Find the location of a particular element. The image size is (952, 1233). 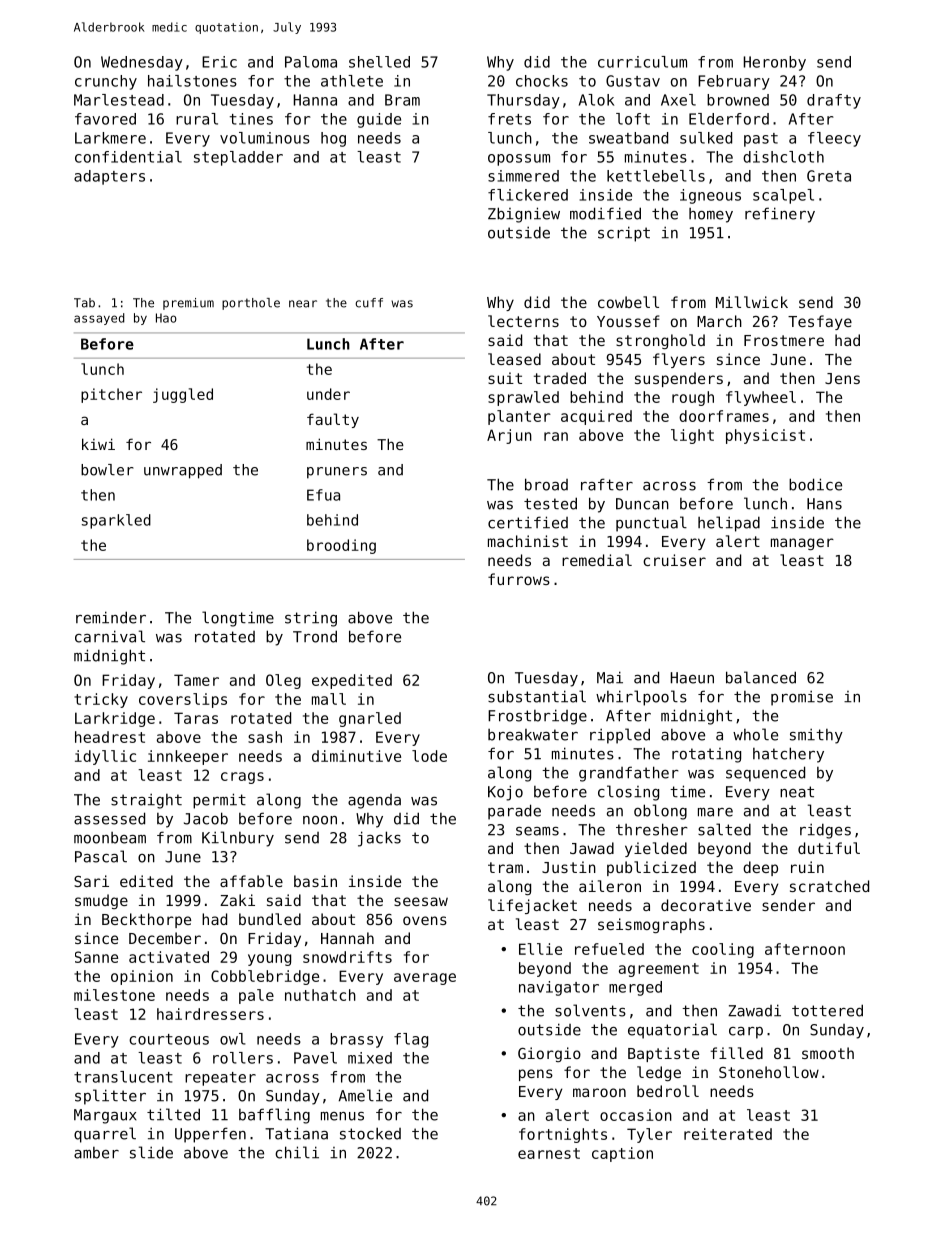

Heronby is located at coordinates (775, 63).
